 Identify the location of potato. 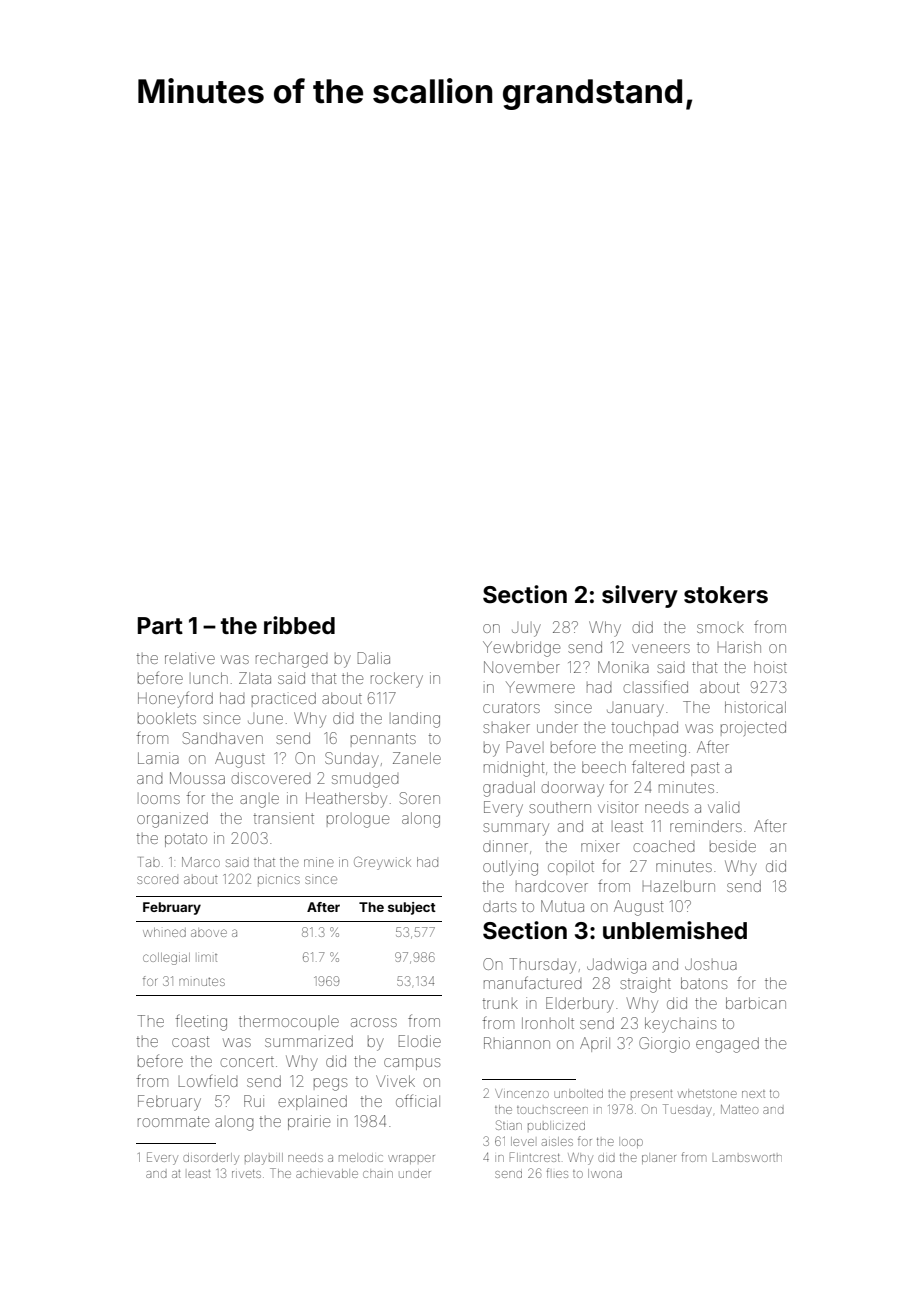
(186, 840).
